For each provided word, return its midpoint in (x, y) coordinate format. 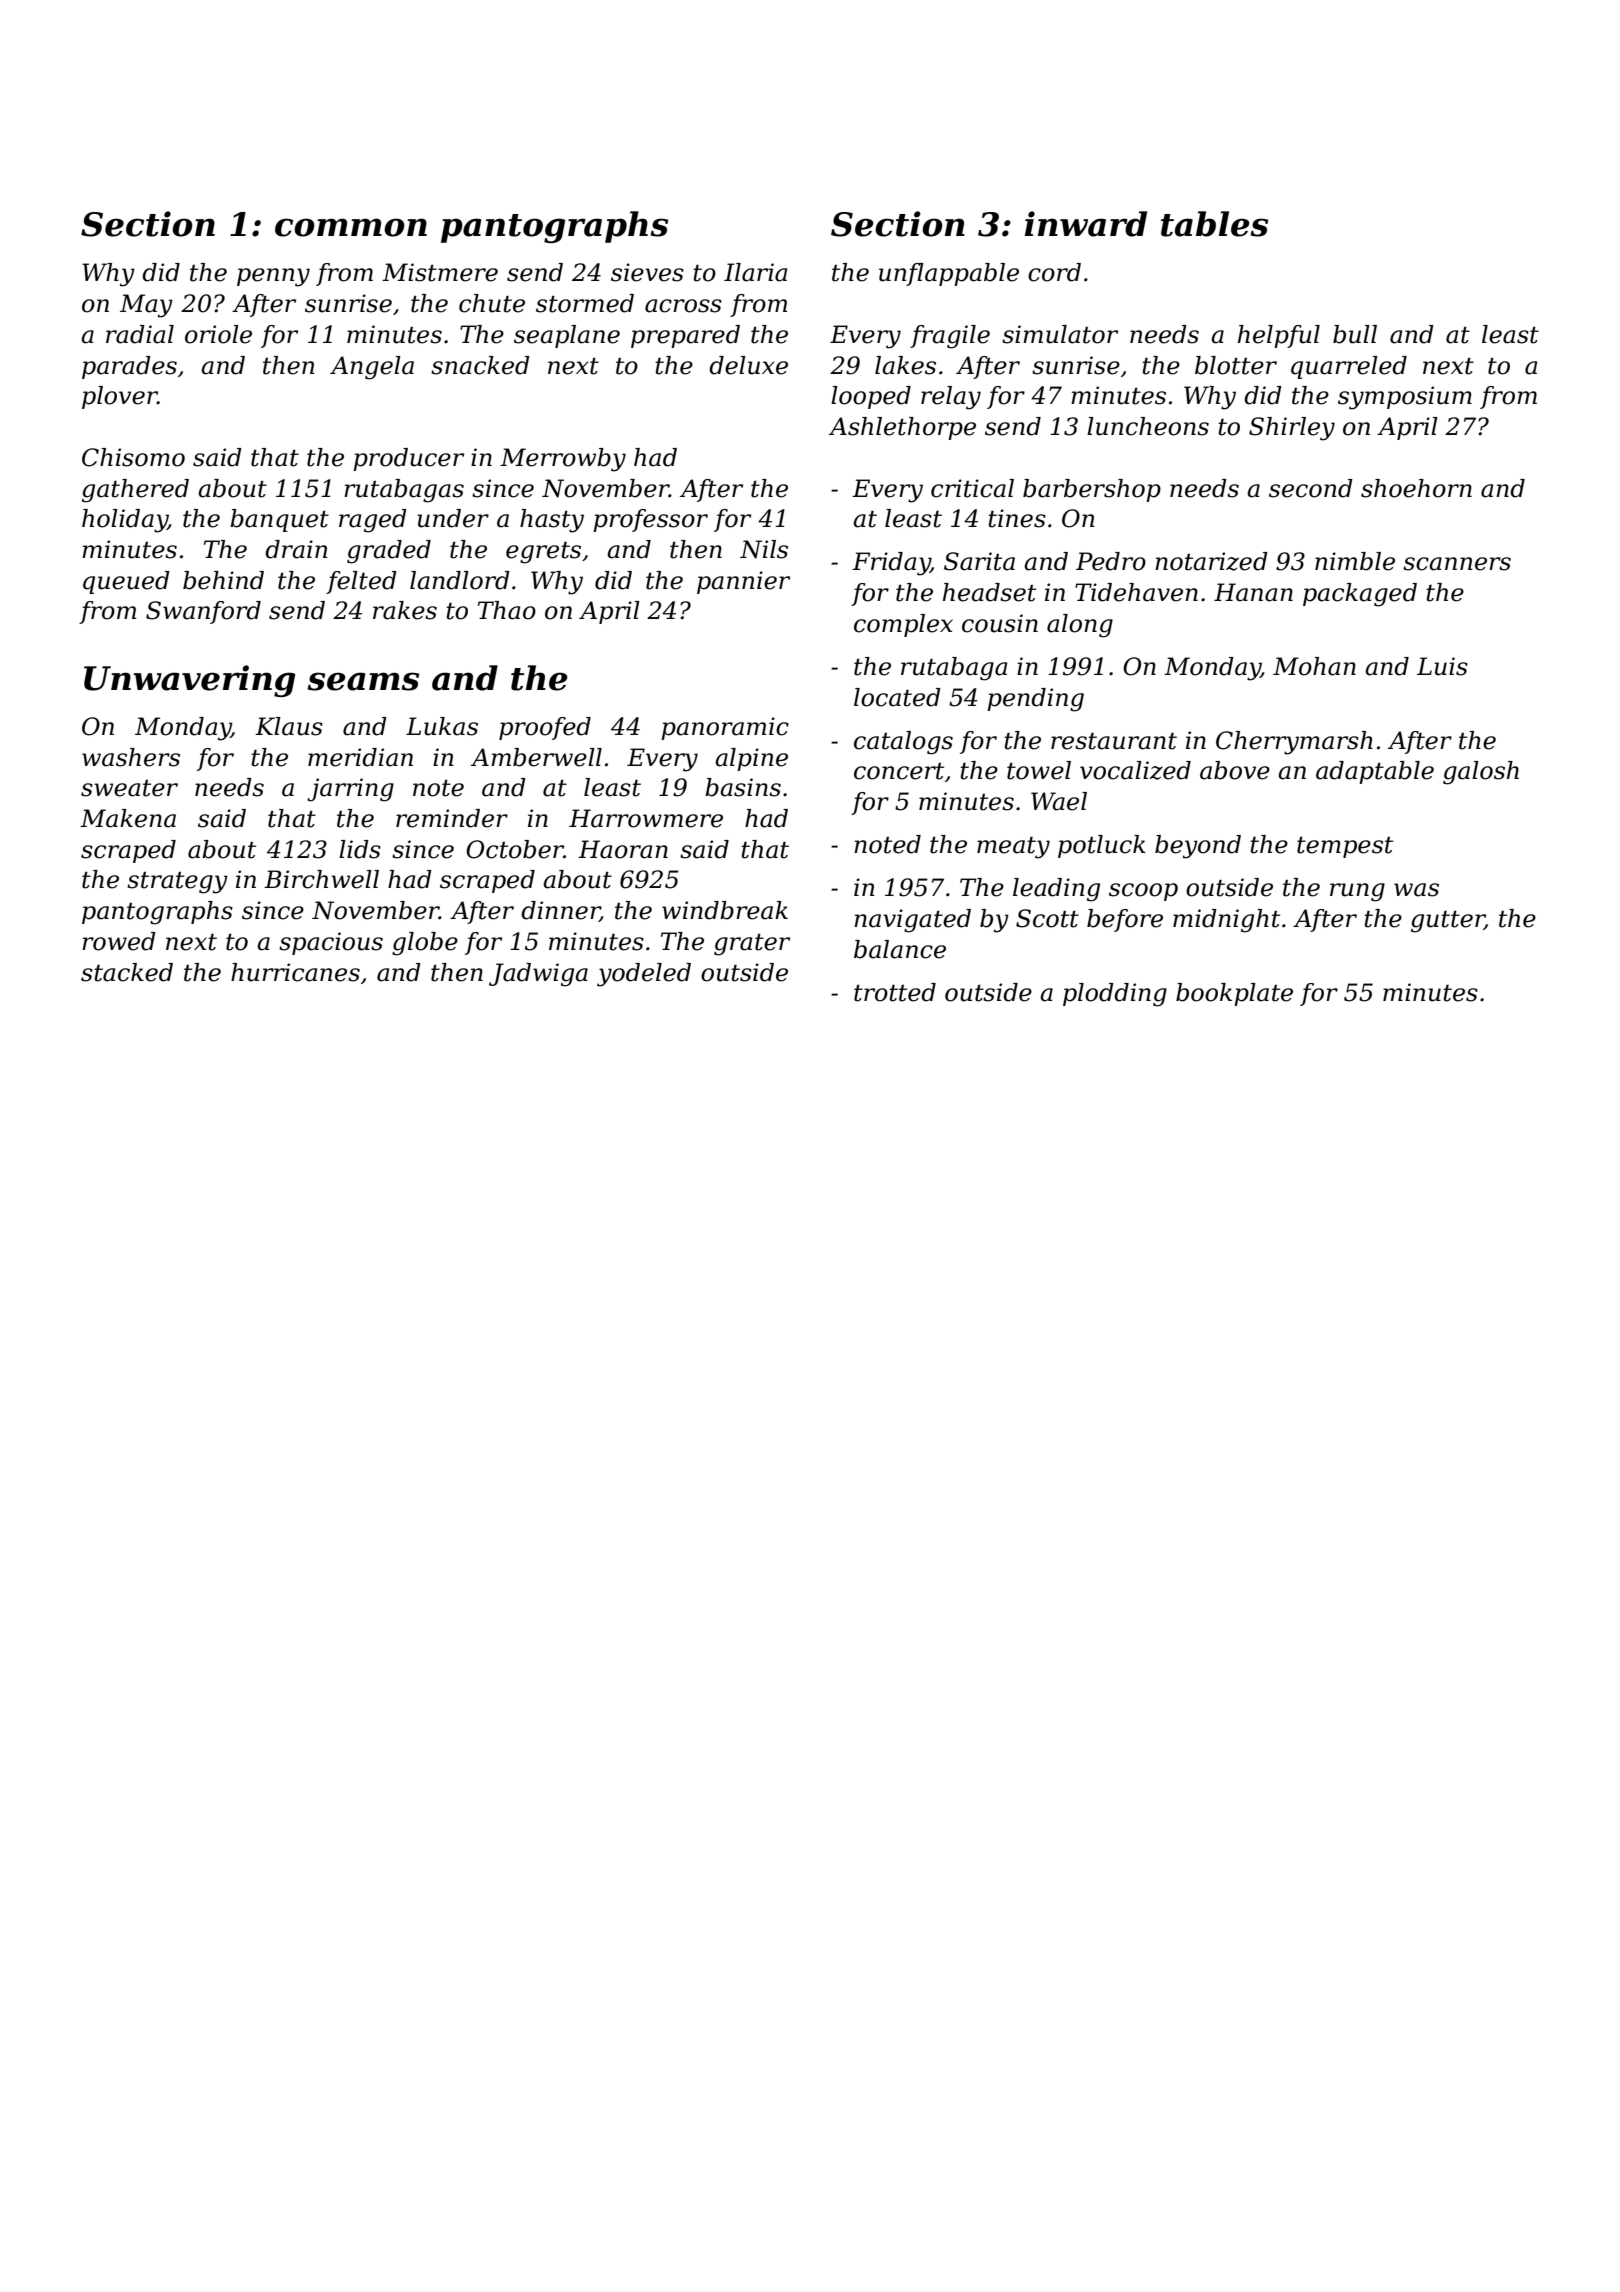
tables (1214, 224)
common (351, 227)
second (1311, 488)
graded (389, 552)
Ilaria (755, 272)
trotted (895, 992)
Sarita (979, 561)
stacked (127, 972)
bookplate (1234, 994)
